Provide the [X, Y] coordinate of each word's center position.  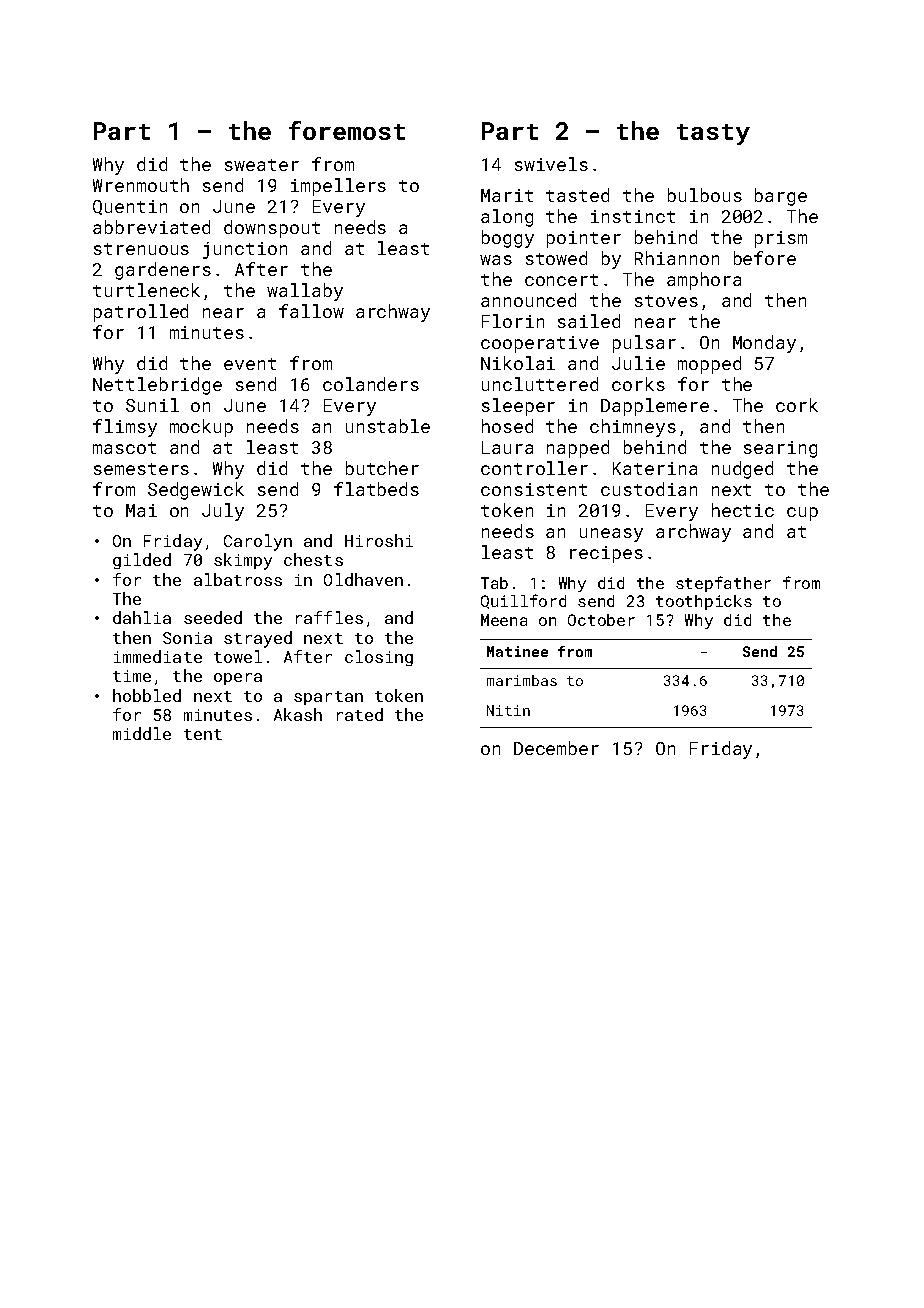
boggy [508, 239]
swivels [551, 164]
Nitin [508, 710]
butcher [382, 468]
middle [142, 733]
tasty [713, 134]
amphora [704, 281]
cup [802, 514]
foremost [347, 130]
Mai [141, 510]
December [556, 748]
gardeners [163, 271]
